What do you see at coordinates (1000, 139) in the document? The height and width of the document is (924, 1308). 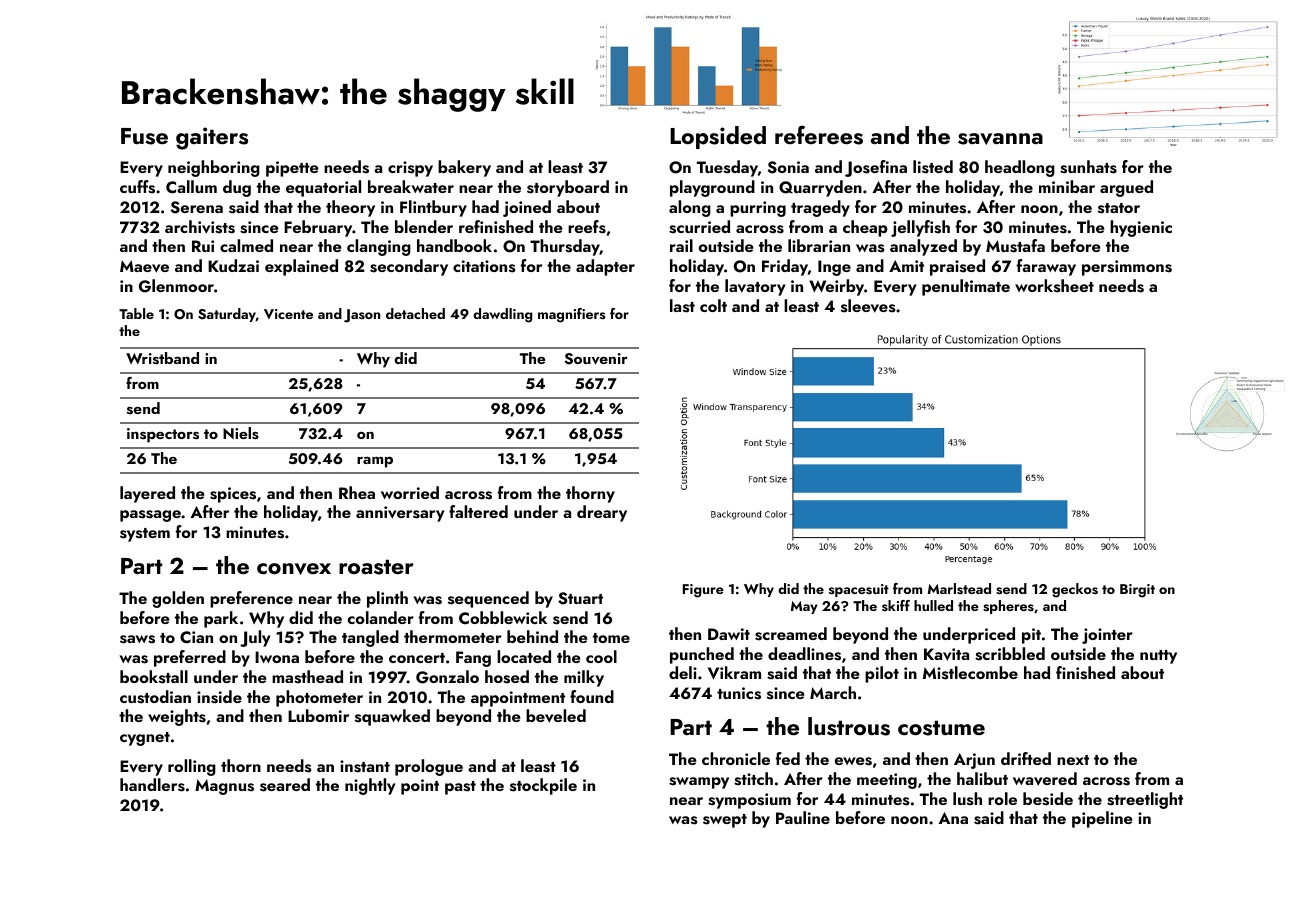 I see `savanna` at bounding box center [1000, 139].
